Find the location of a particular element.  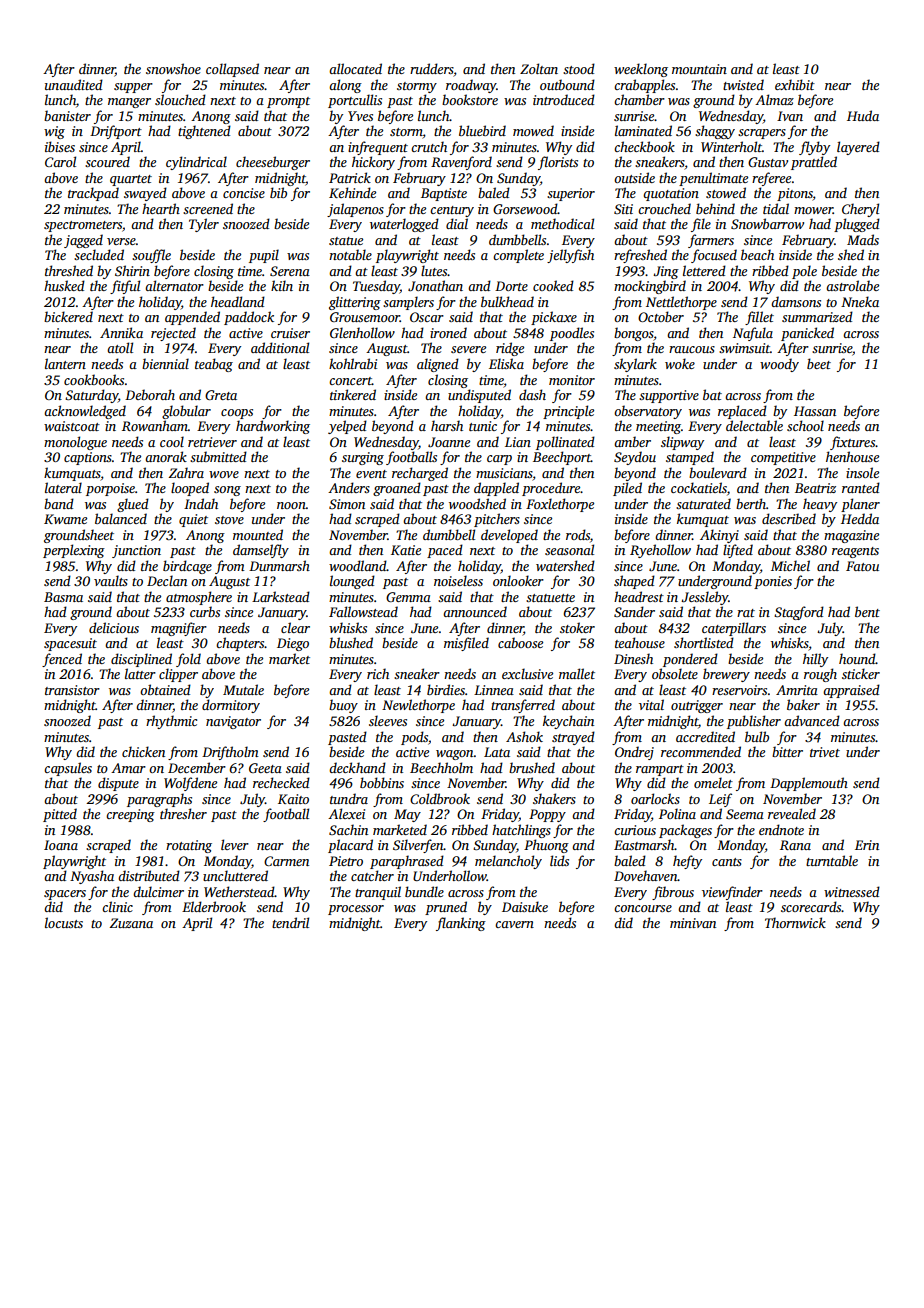

Tyler is located at coordinates (204, 225).
